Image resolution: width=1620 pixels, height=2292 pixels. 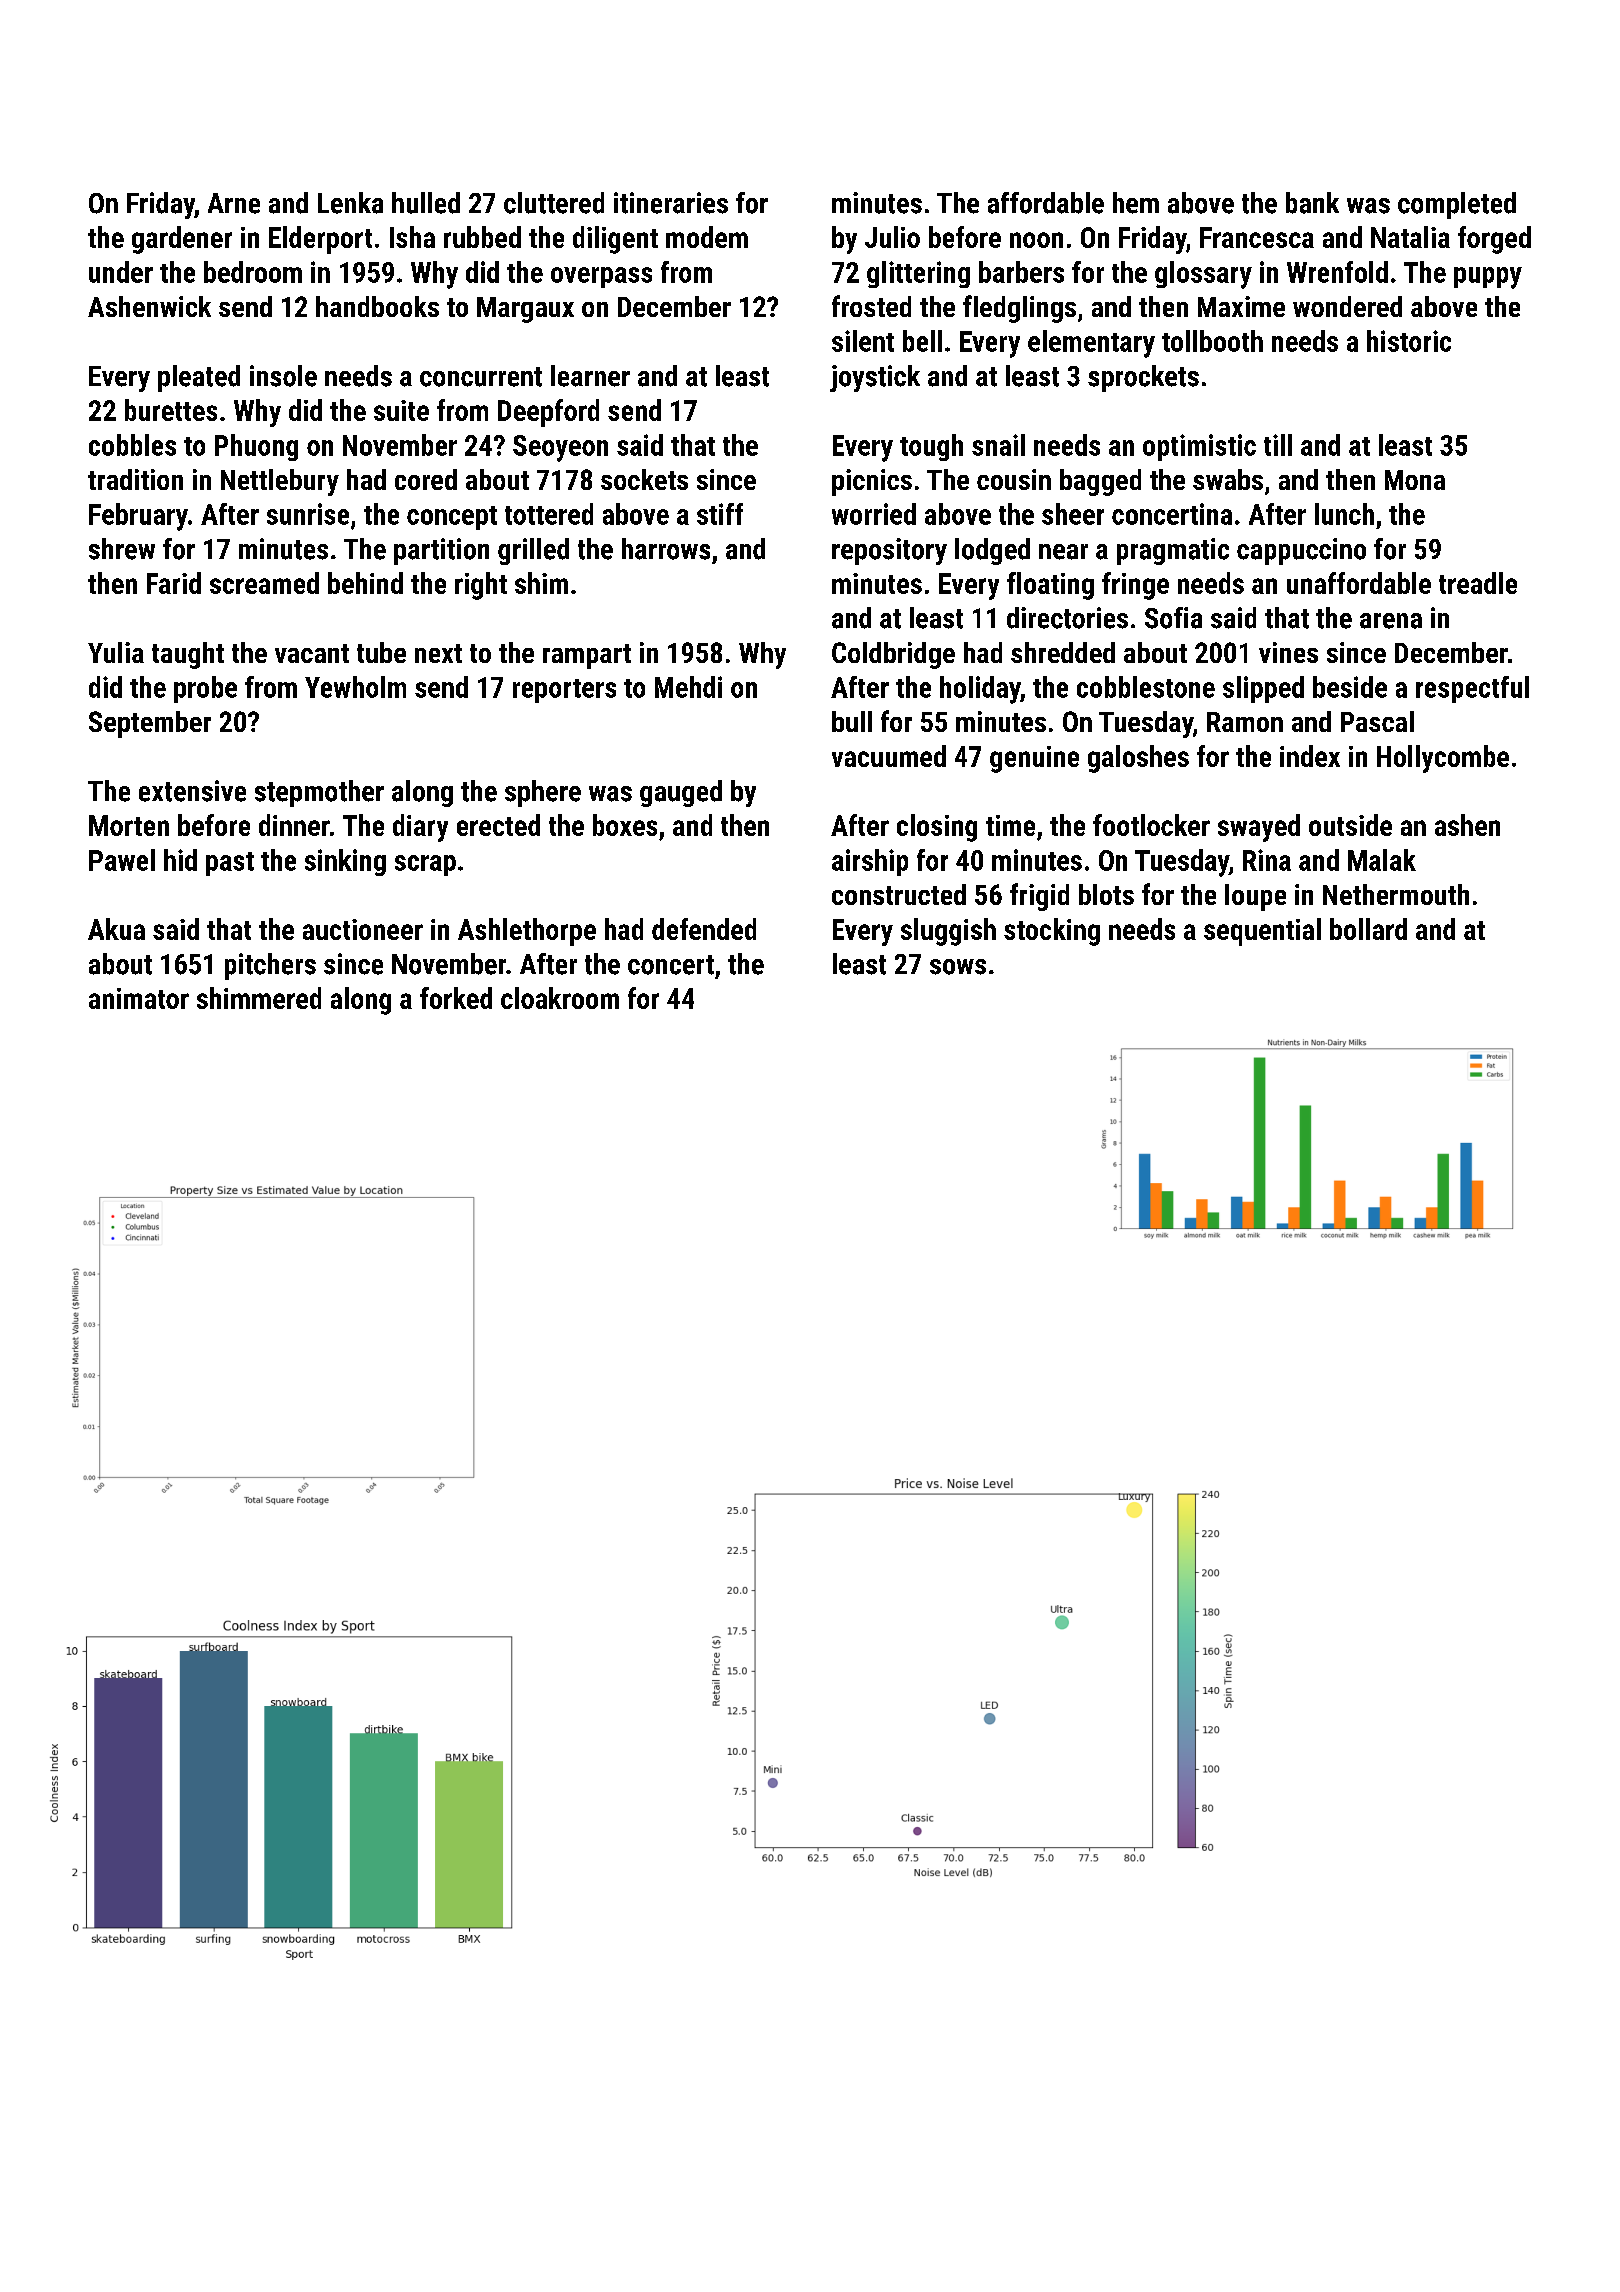 What do you see at coordinates (1257, 237) in the screenshot?
I see `Francesca` at bounding box center [1257, 237].
